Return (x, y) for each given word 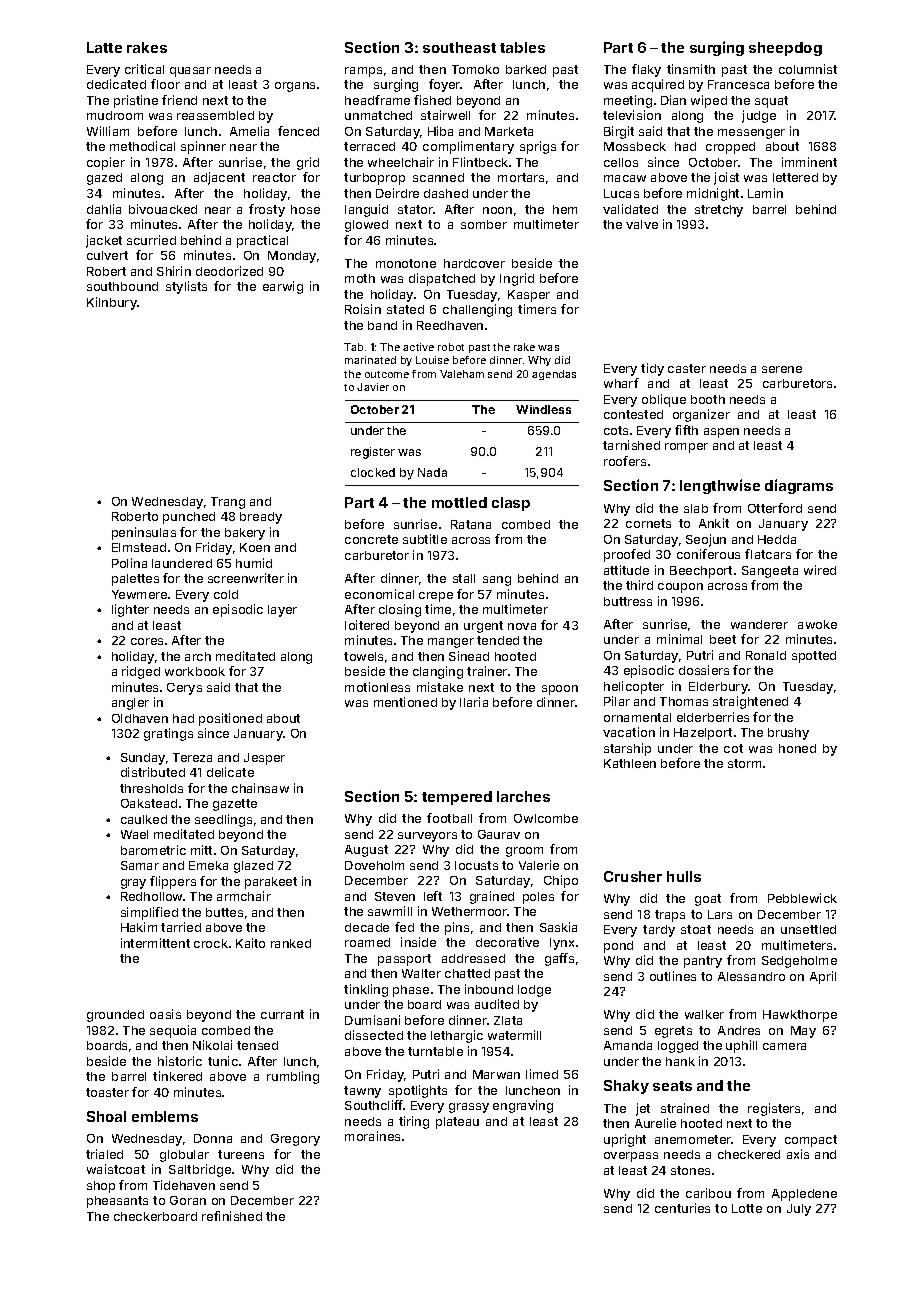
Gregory (295, 1140)
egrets (673, 1032)
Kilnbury (112, 303)
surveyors (427, 837)
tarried (181, 927)
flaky (646, 70)
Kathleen (630, 763)
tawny (362, 1092)
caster (687, 368)
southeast (459, 47)
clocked (373, 472)
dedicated (116, 84)
